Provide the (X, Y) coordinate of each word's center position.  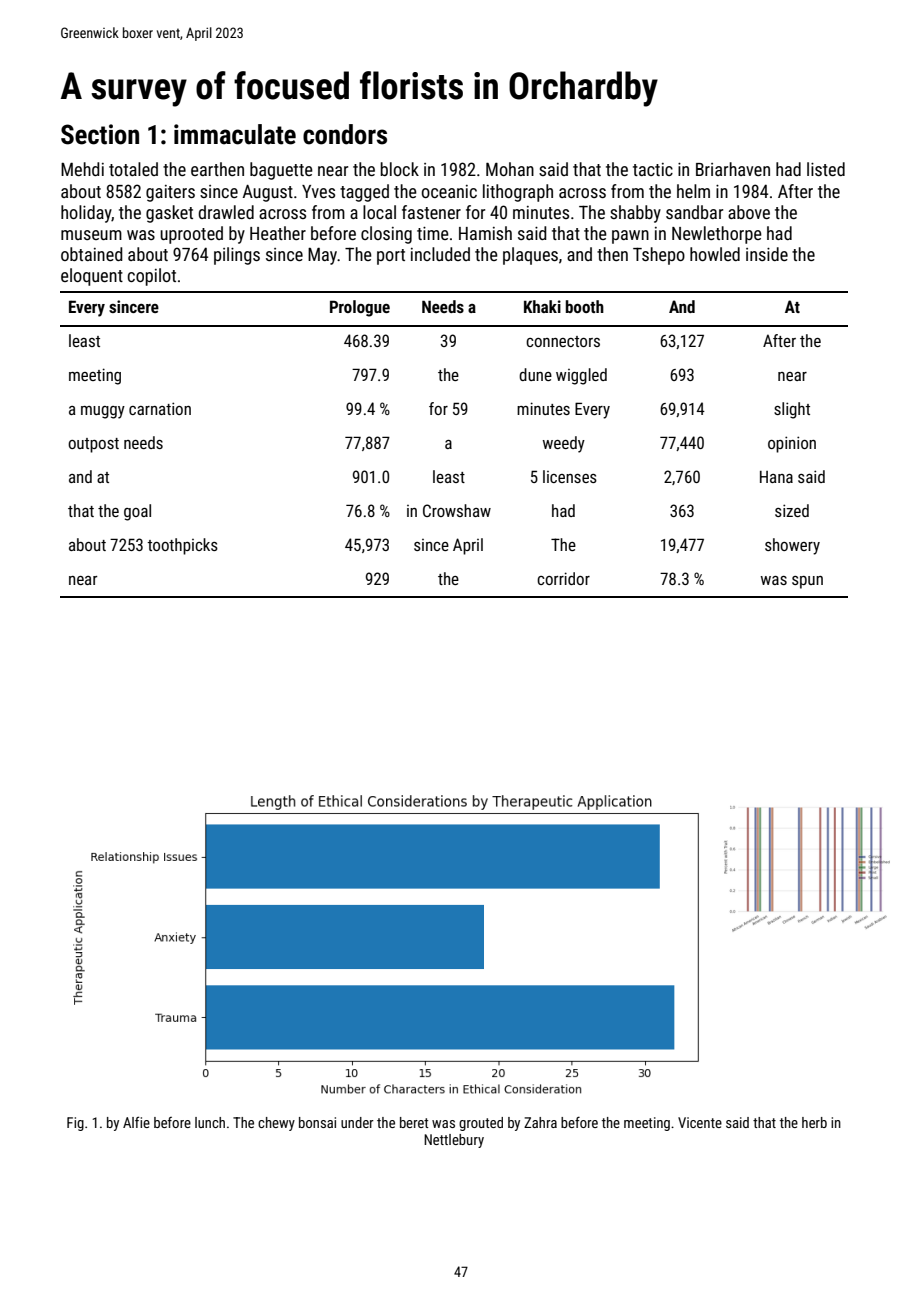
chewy (276, 1124)
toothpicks (183, 546)
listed (826, 169)
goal (137, 512)
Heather (278, 233)
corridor (563, 578)
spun (807, 582)
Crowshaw (457, 510)
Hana (776, 477)
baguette (281, 171)
